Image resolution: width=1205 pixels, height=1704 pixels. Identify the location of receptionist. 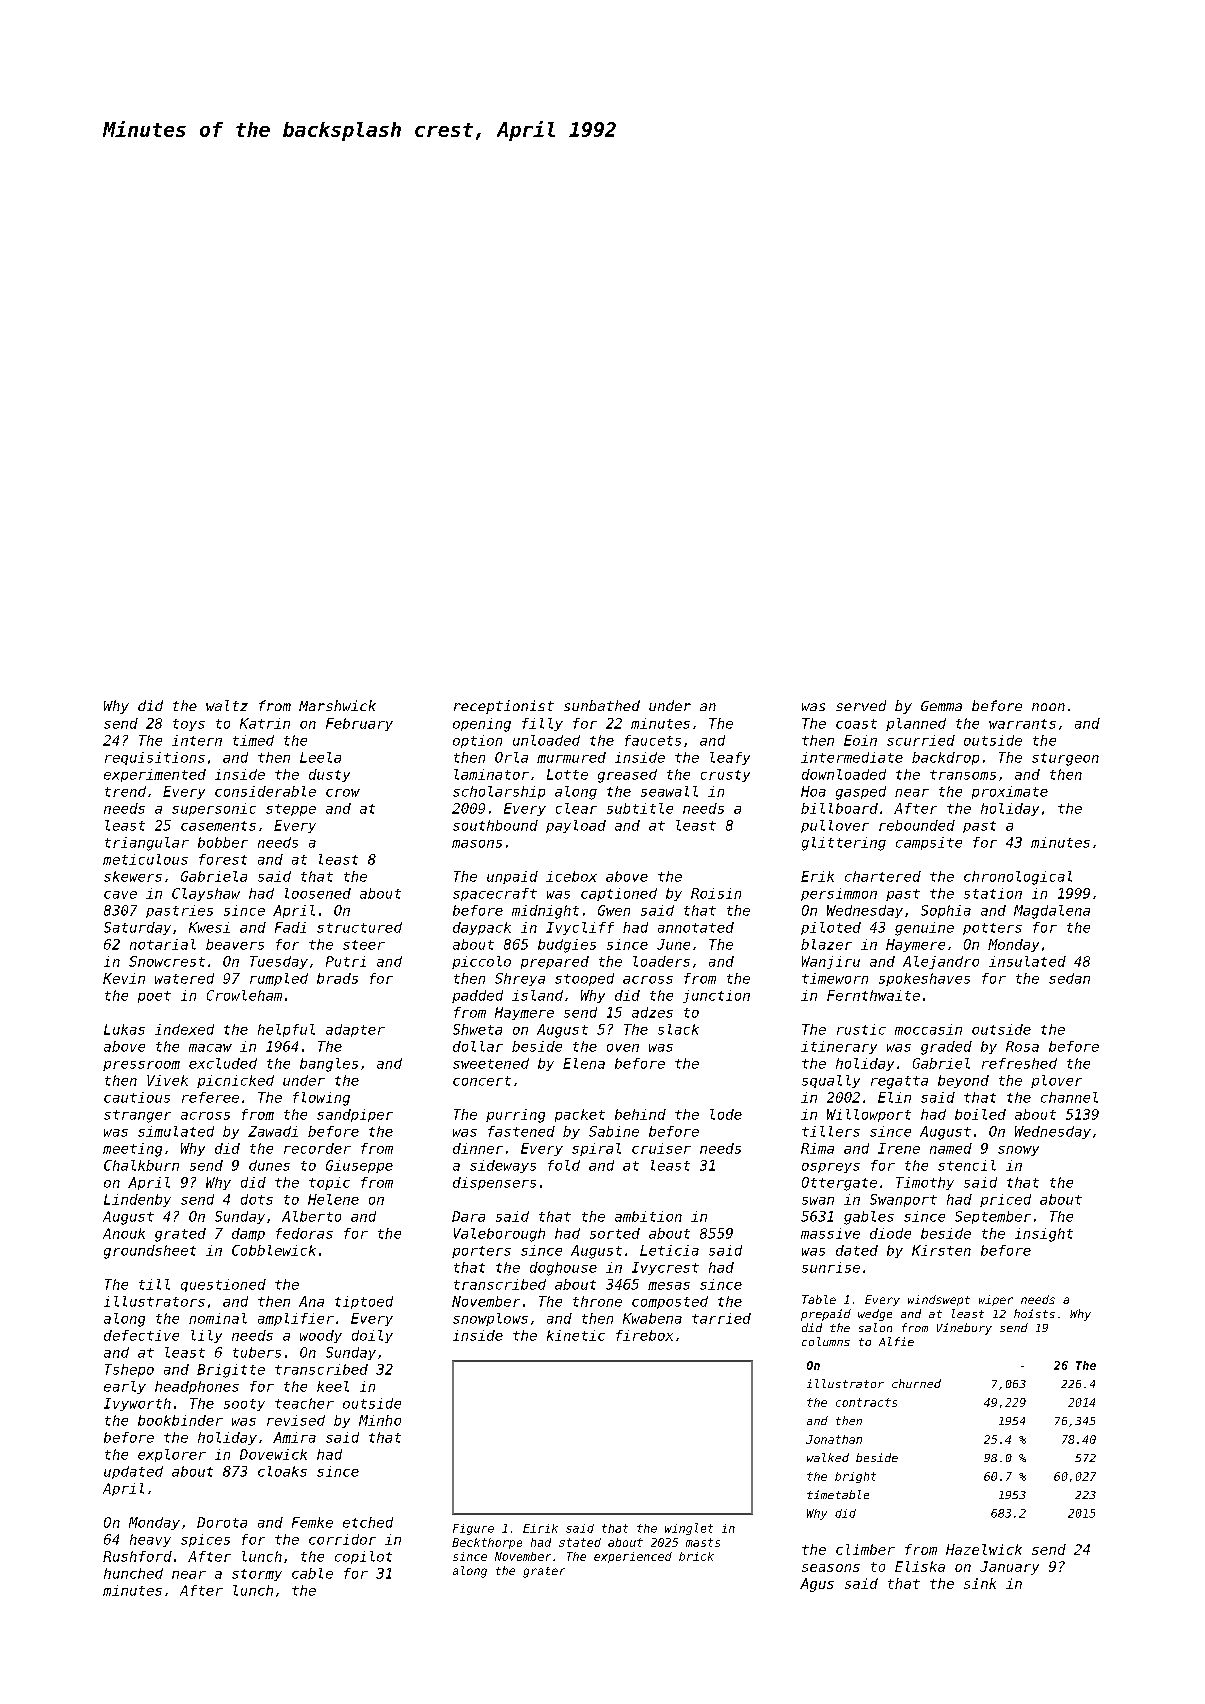
(504, 707).
